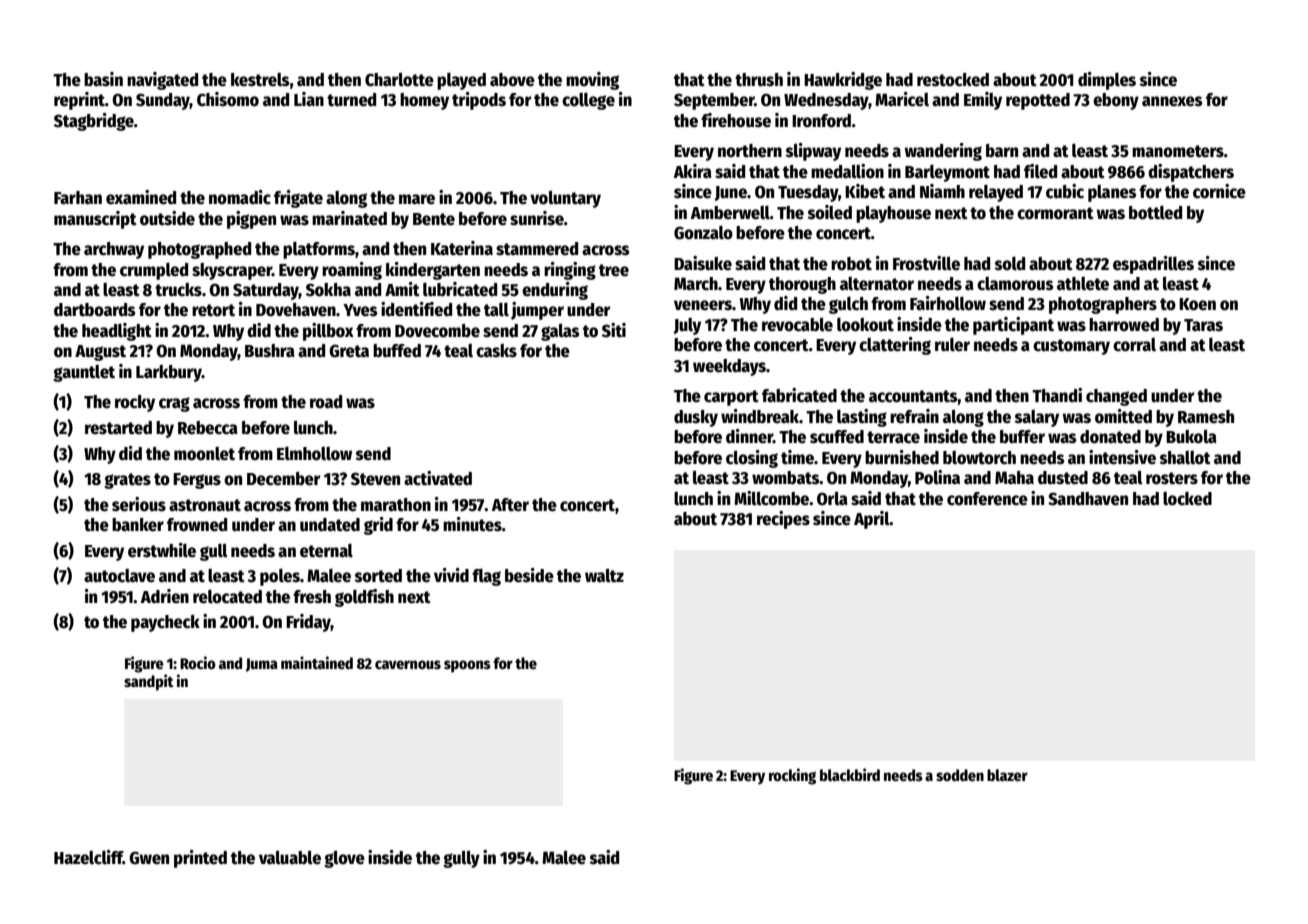  Describe the element at coordinates (1219, 191) in the screenshot. I see `cornice` at that location.
